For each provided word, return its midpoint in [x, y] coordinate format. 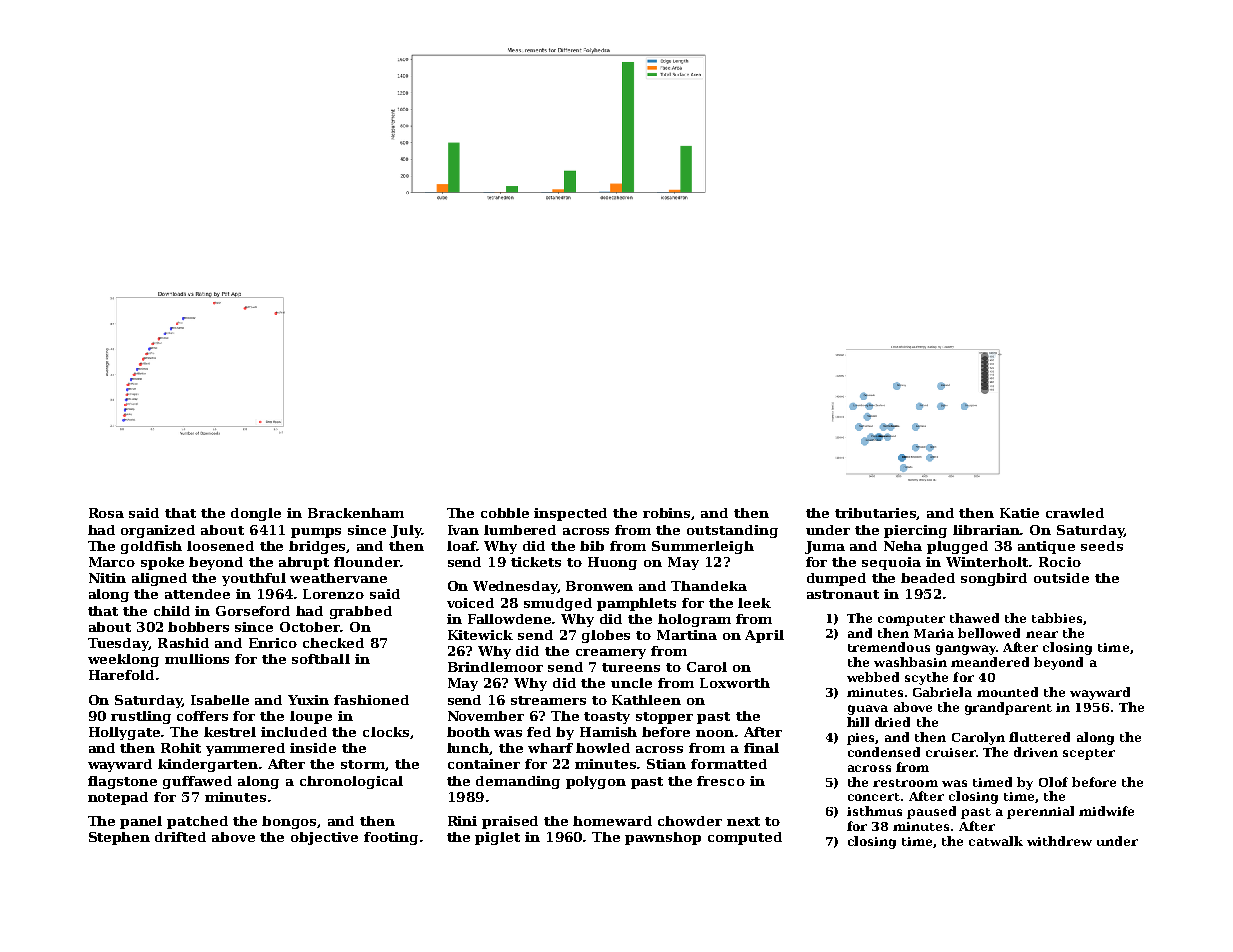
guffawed [197, 782]
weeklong [123, 660]
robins [667, 514]
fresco [721, 781]
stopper [664, 718]
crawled [1075, 513]
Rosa [106, 513]
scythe [926, 678]
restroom [905, 783]
